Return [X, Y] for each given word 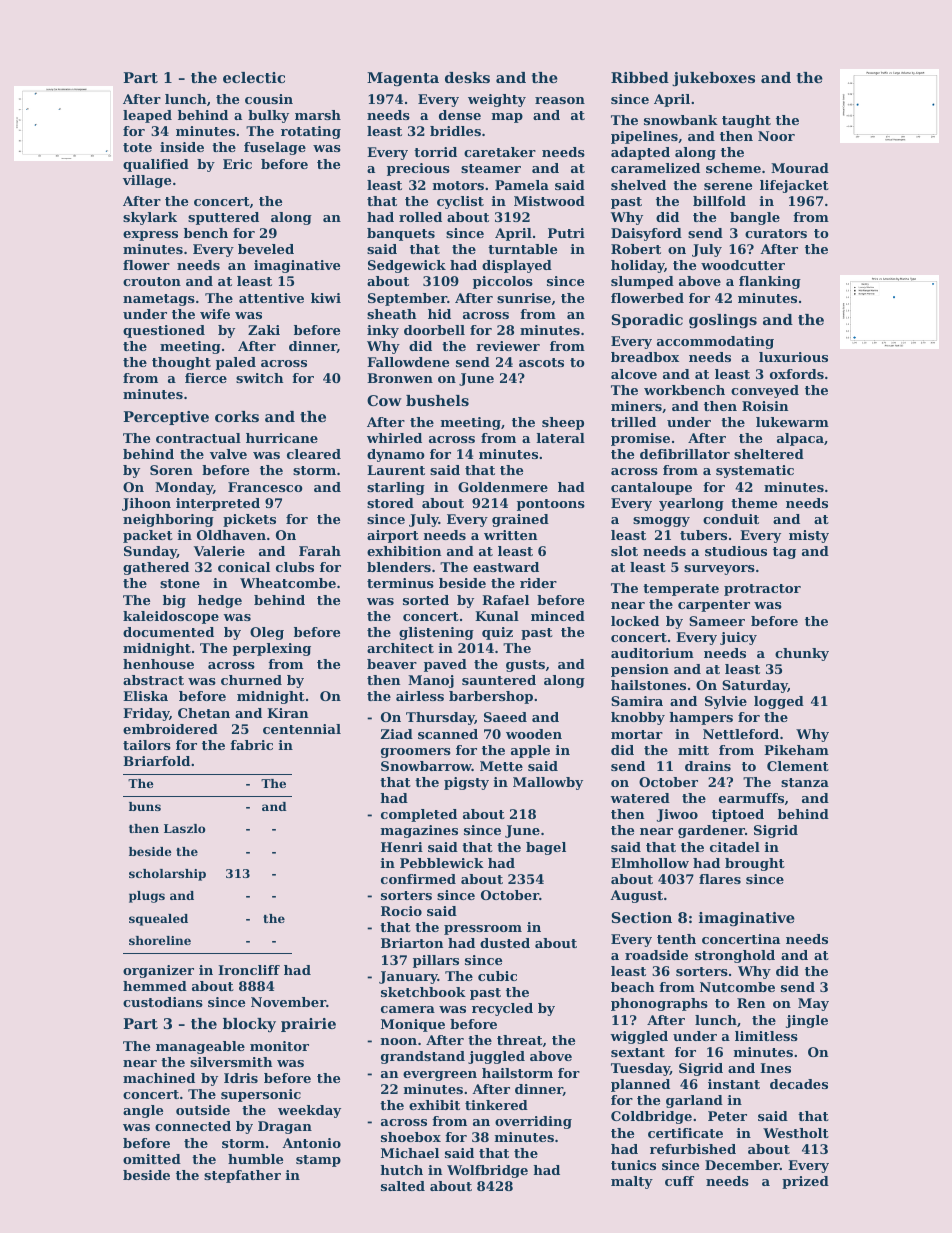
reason [560, 100]
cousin [269, 99]
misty [809, 536]
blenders [399, 567]
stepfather [242, 1176]
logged [779, 702]
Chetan [204, 713]
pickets [249, 520]
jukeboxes [713, 79]
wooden [534, 734]
